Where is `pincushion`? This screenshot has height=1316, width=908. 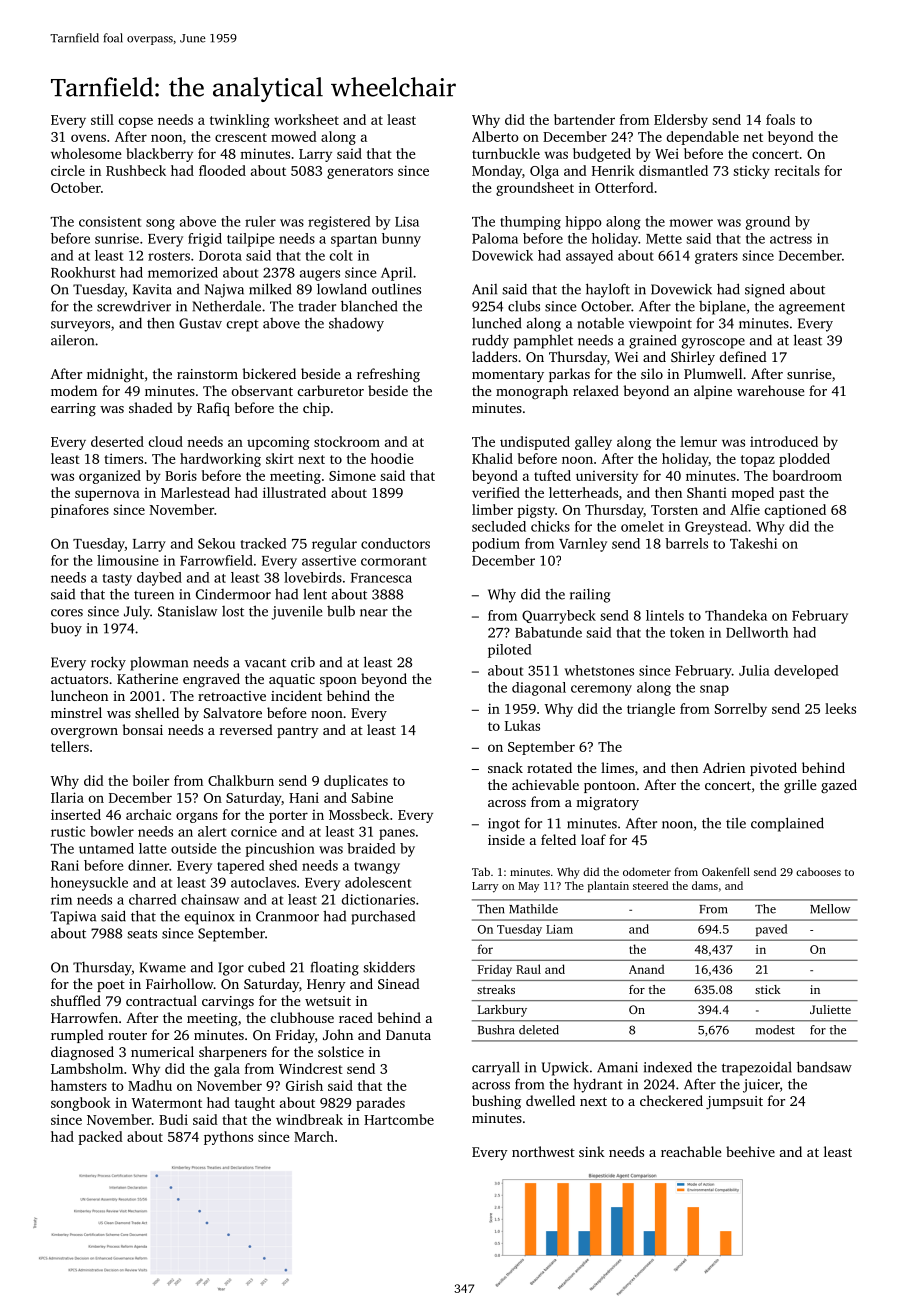
pincushion is located at coordinates (280, 850).
